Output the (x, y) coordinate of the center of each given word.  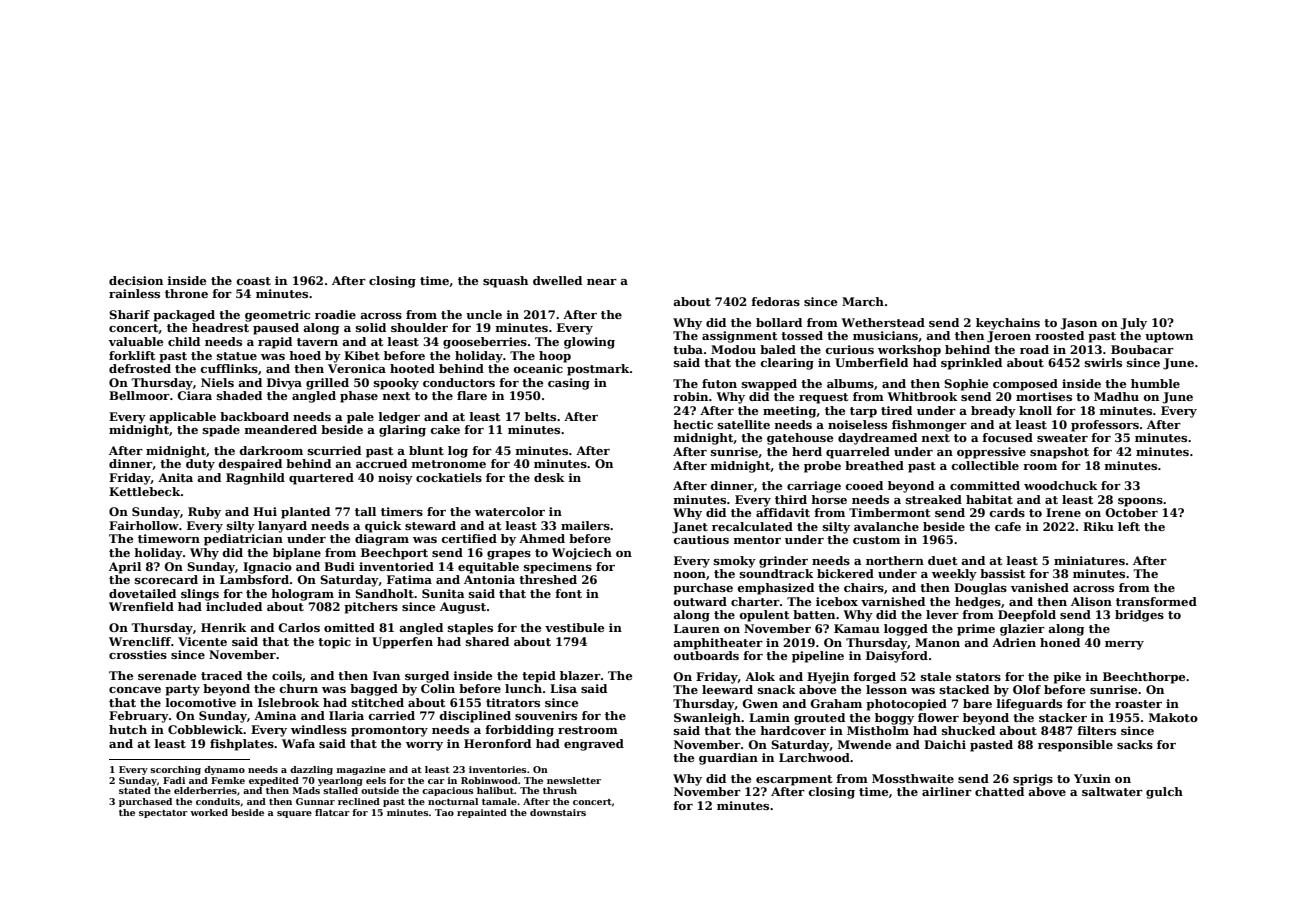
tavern (317, 342)
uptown (1169, 337)
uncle (484, 314)
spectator (163, 814)
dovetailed (142, 593)
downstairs (558, 812)
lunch (523, 688)
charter (755, 601)
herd (807, 451)
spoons (1140, 502)
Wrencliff (140, 641)
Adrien (1014, 642)
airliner (947, 791)
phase (359, 397)
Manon (937, 642)
